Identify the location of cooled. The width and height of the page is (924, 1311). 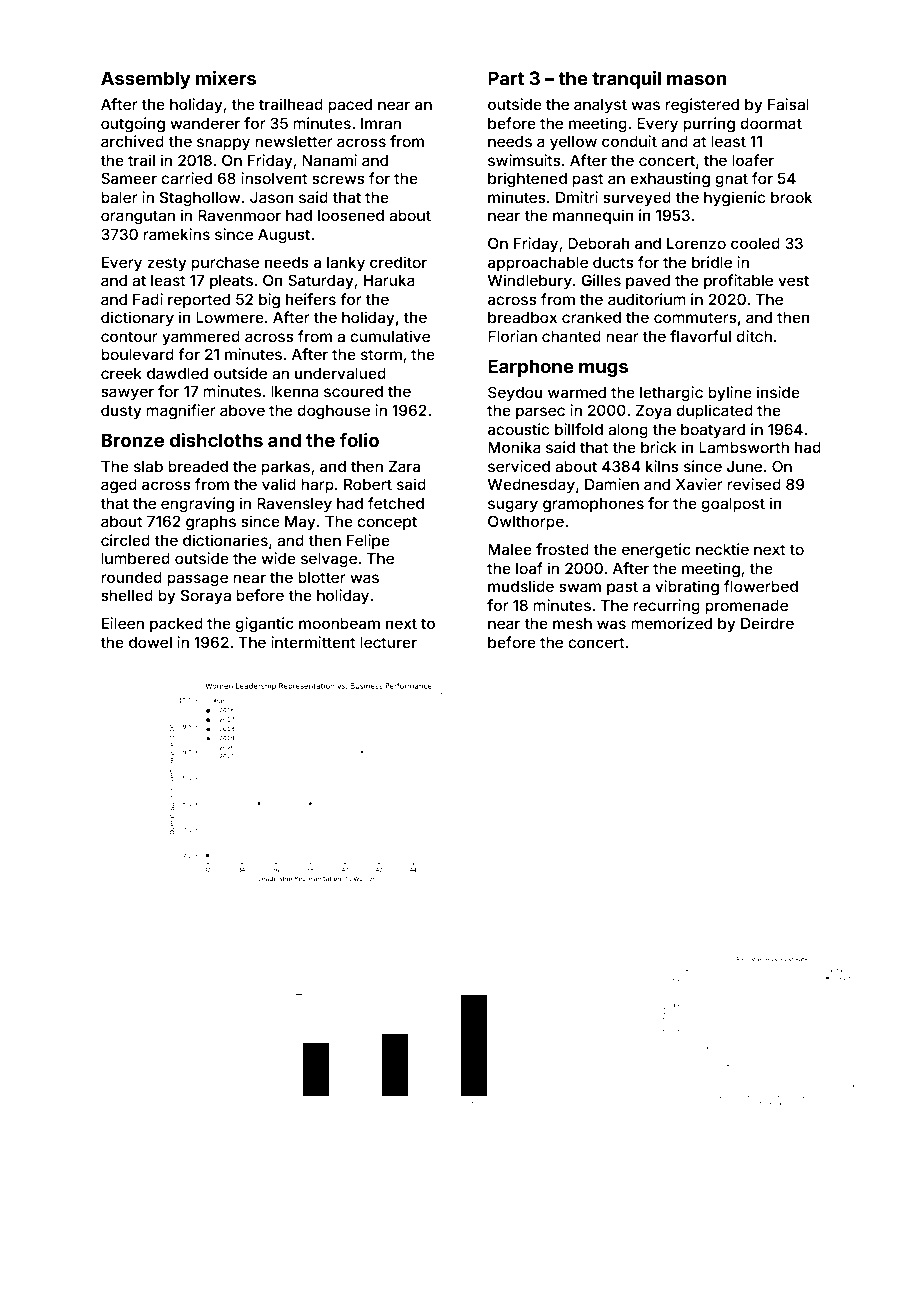
(755, 243).
